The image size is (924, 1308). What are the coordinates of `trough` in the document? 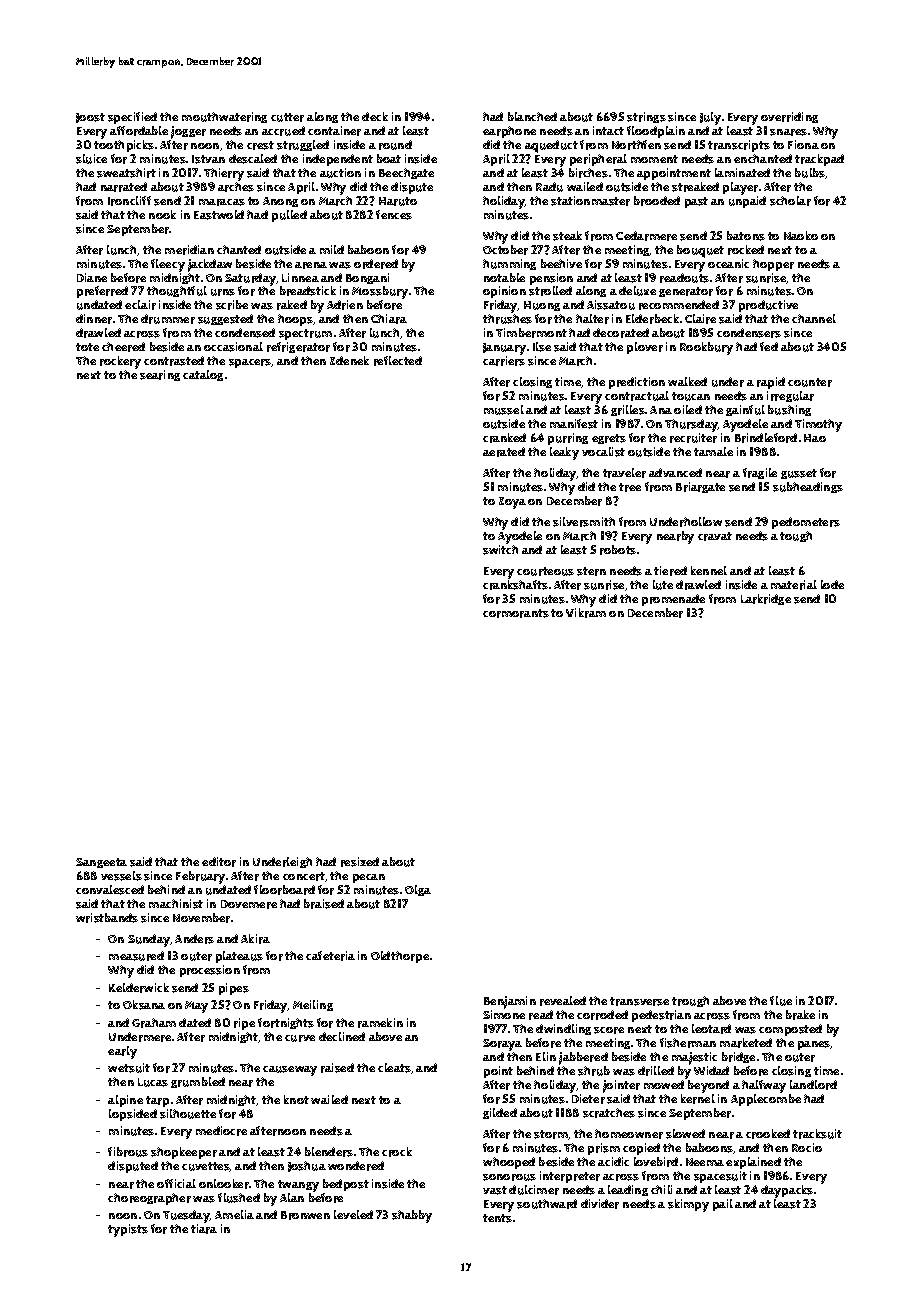 It's located at (690, 1001).
